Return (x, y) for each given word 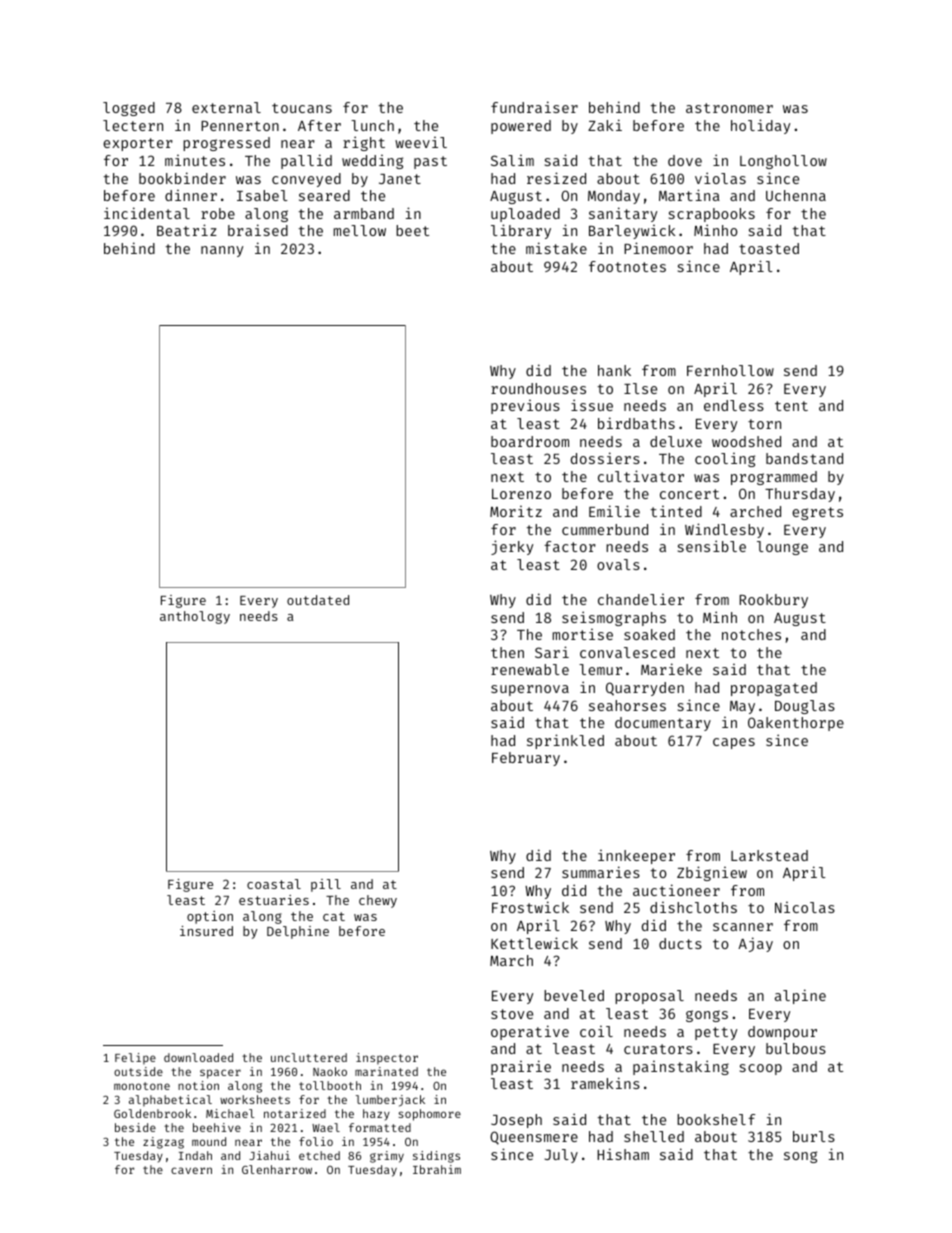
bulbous (796, 1048)
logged (129, 109)
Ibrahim (437, 1169)
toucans (302, 108)
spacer (220, 1074)
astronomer (729, 108)
